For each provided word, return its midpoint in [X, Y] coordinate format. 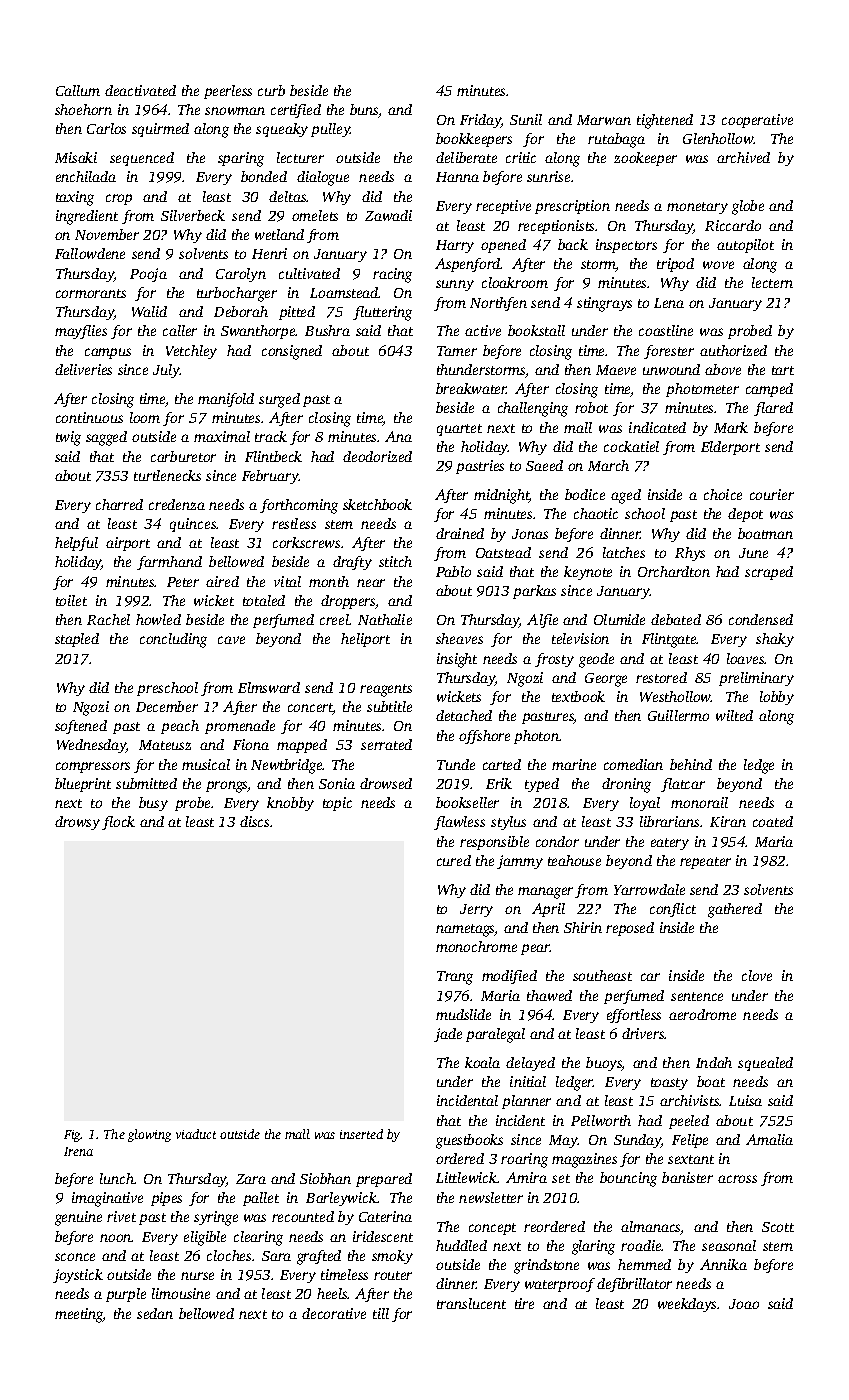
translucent [471, 1303]
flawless [459, 823]
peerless [228, 92]
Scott [778, 1227]
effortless [634, 1016]
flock [118, 823]
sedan [155, 1313]
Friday [480, 121]
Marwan [604, 120]
